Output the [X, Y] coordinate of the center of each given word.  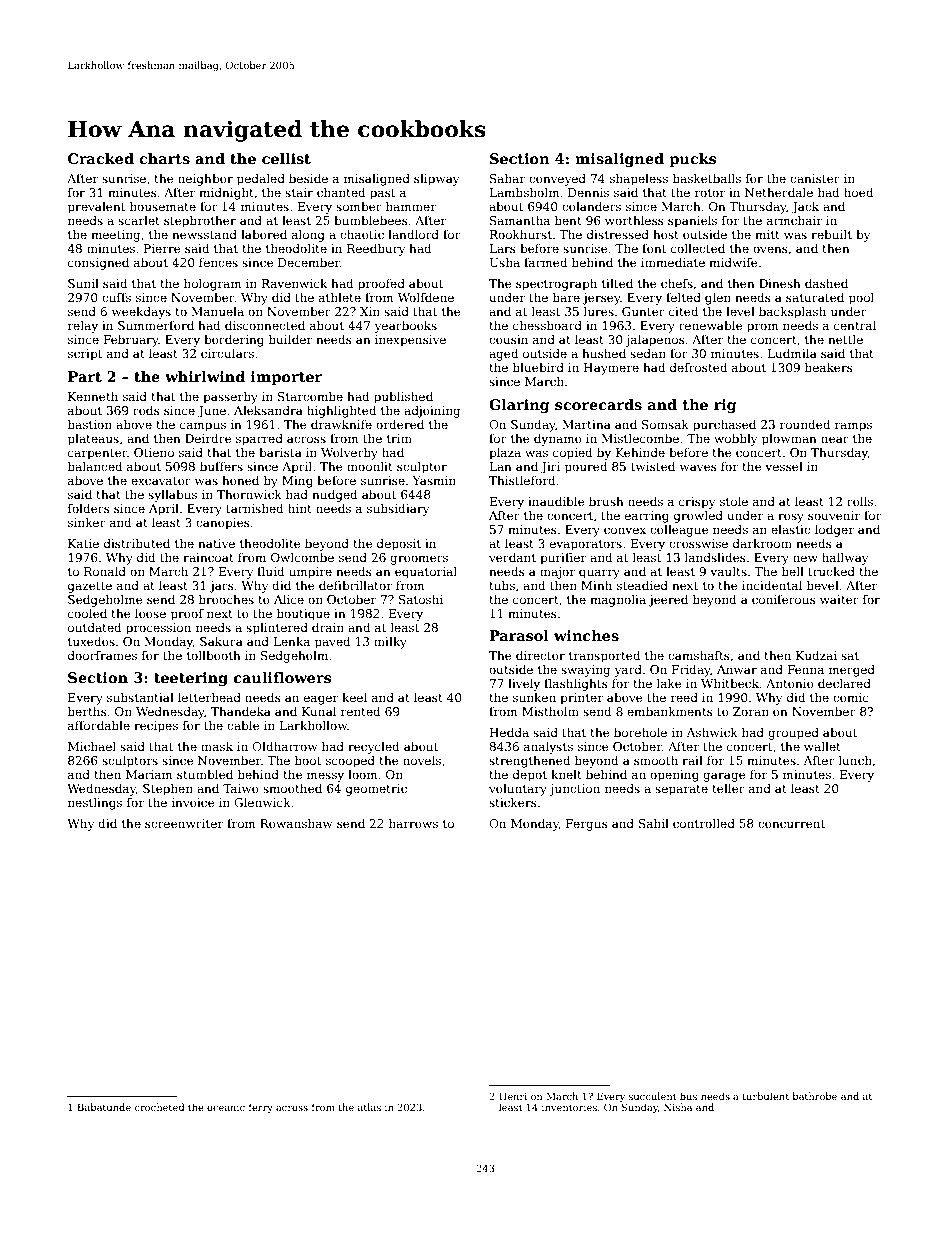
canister [815, 178]
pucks [693, 160]
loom [363, 774]
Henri [513, 1096]
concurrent [791, 824]
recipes [156, 727]
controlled [704, 823]
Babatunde [104, 1107]
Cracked [101, 158]
